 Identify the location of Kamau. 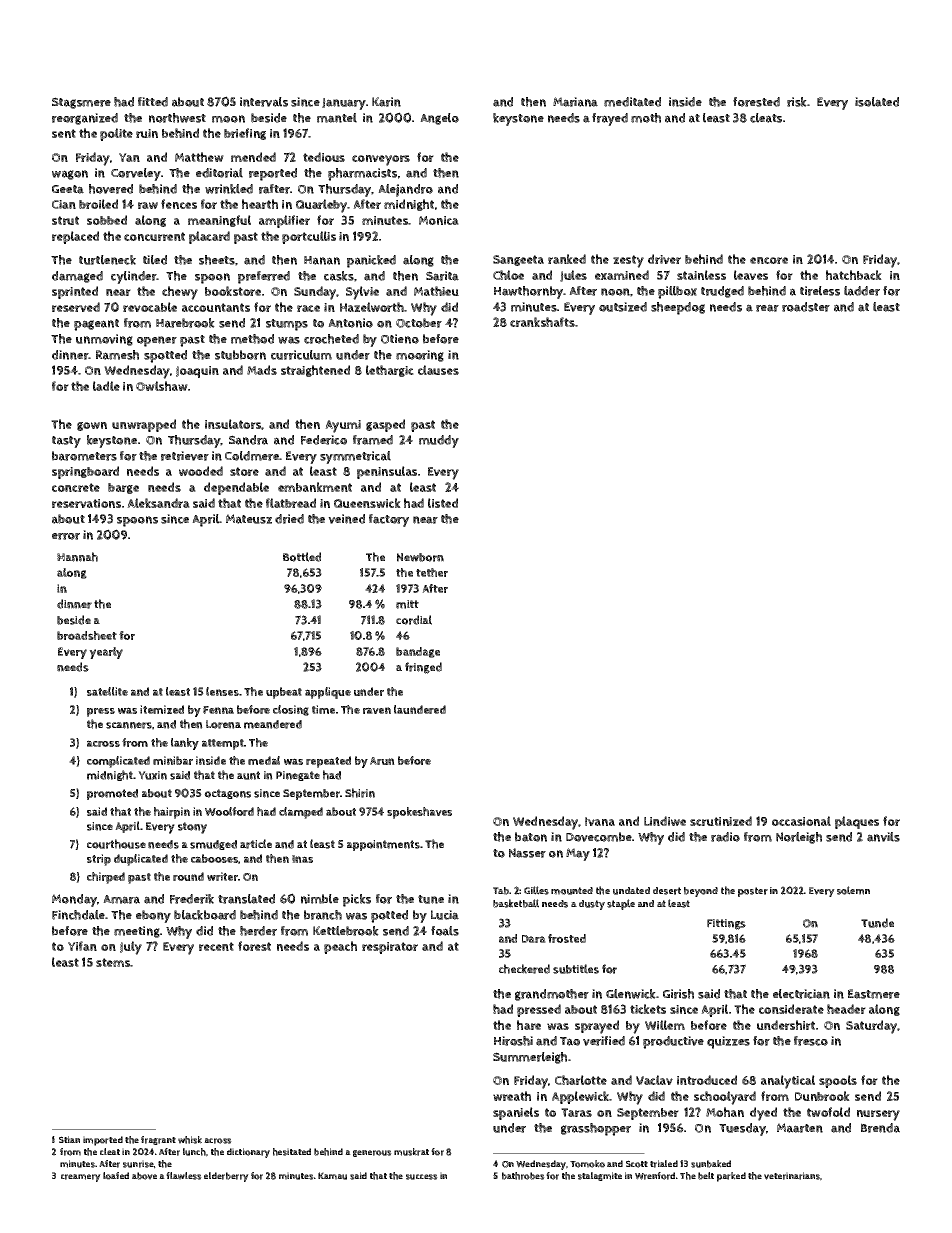
(332, 1176).
